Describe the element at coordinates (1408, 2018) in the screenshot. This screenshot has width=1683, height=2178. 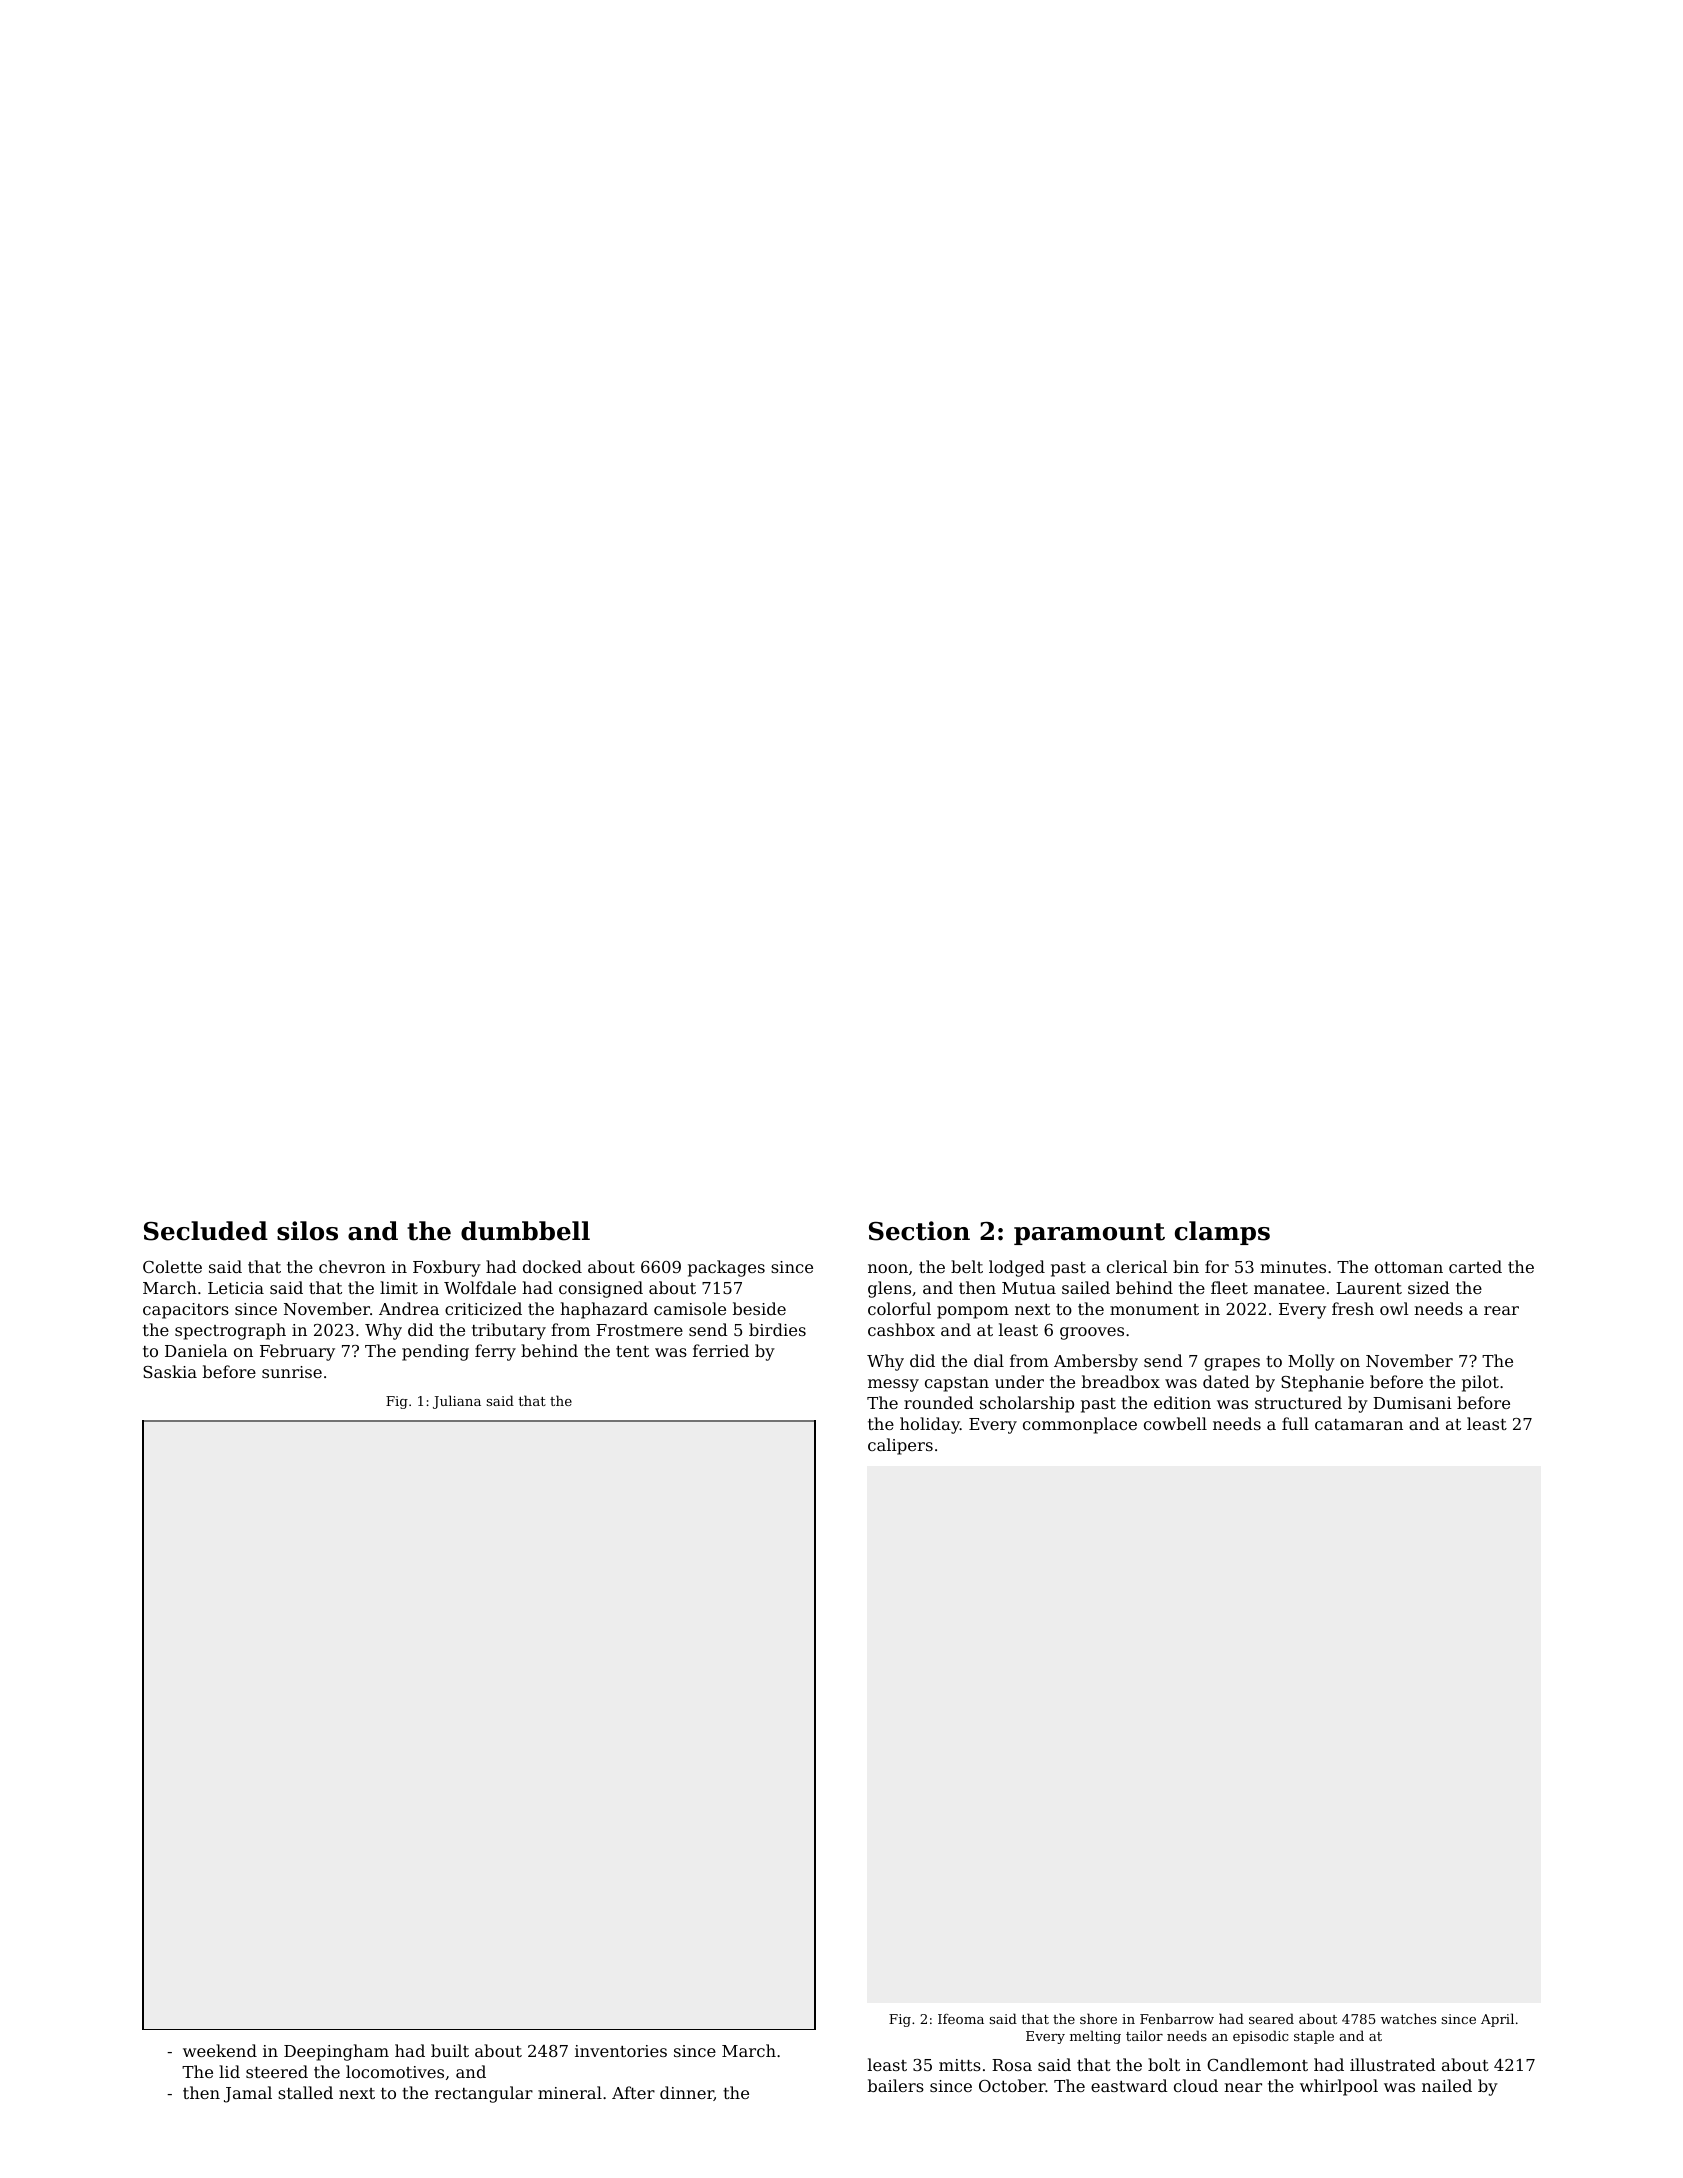
I see `watches` at that location.
